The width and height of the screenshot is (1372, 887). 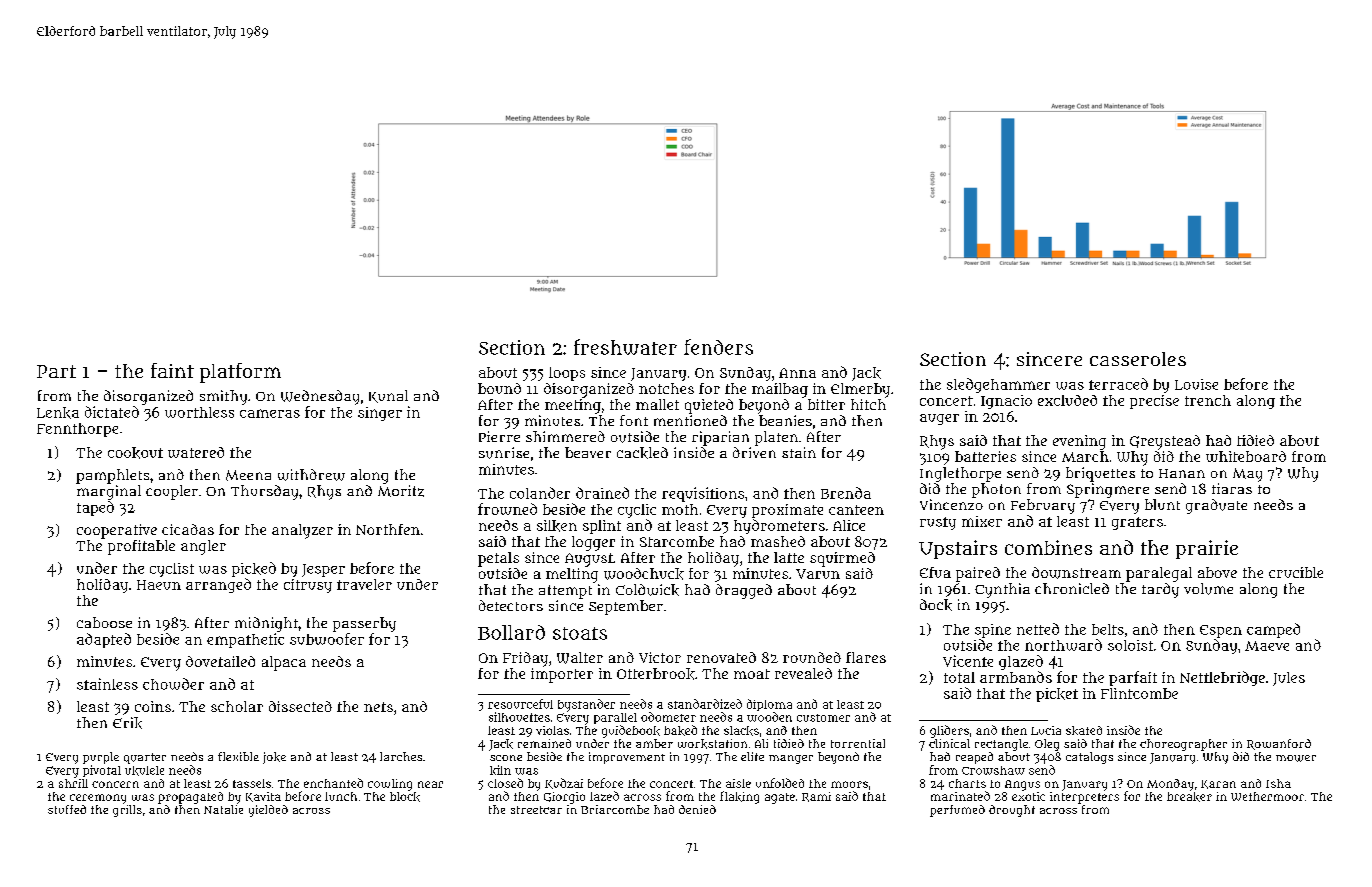 I want to click on cookout, so click(x=135, y=453).
